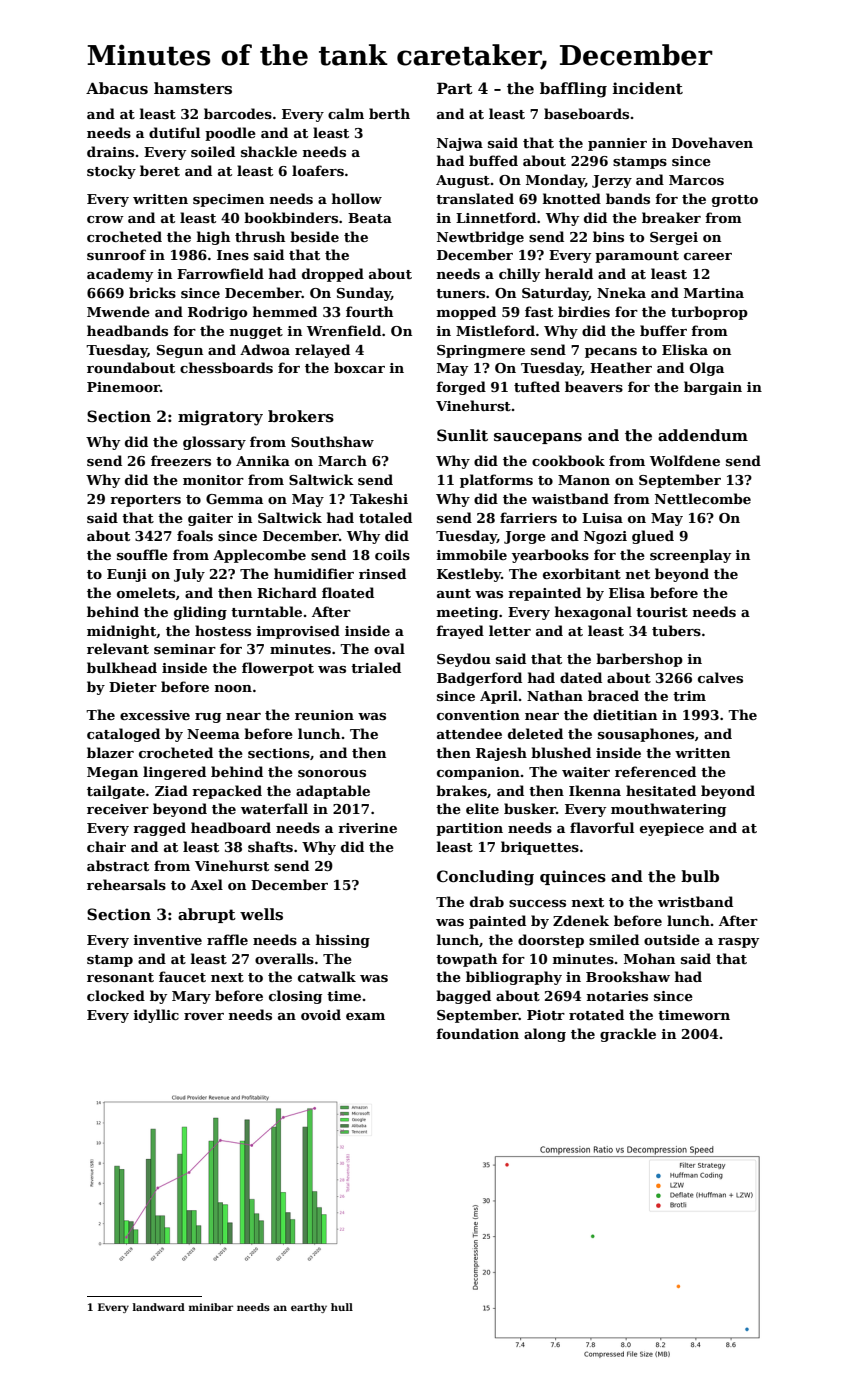 The height and width of the screenshot is (1400, 849). What do you see at coordinates (159, 1307) in the screenshot?
I see `landward` at bounding box center [159, 1307].
